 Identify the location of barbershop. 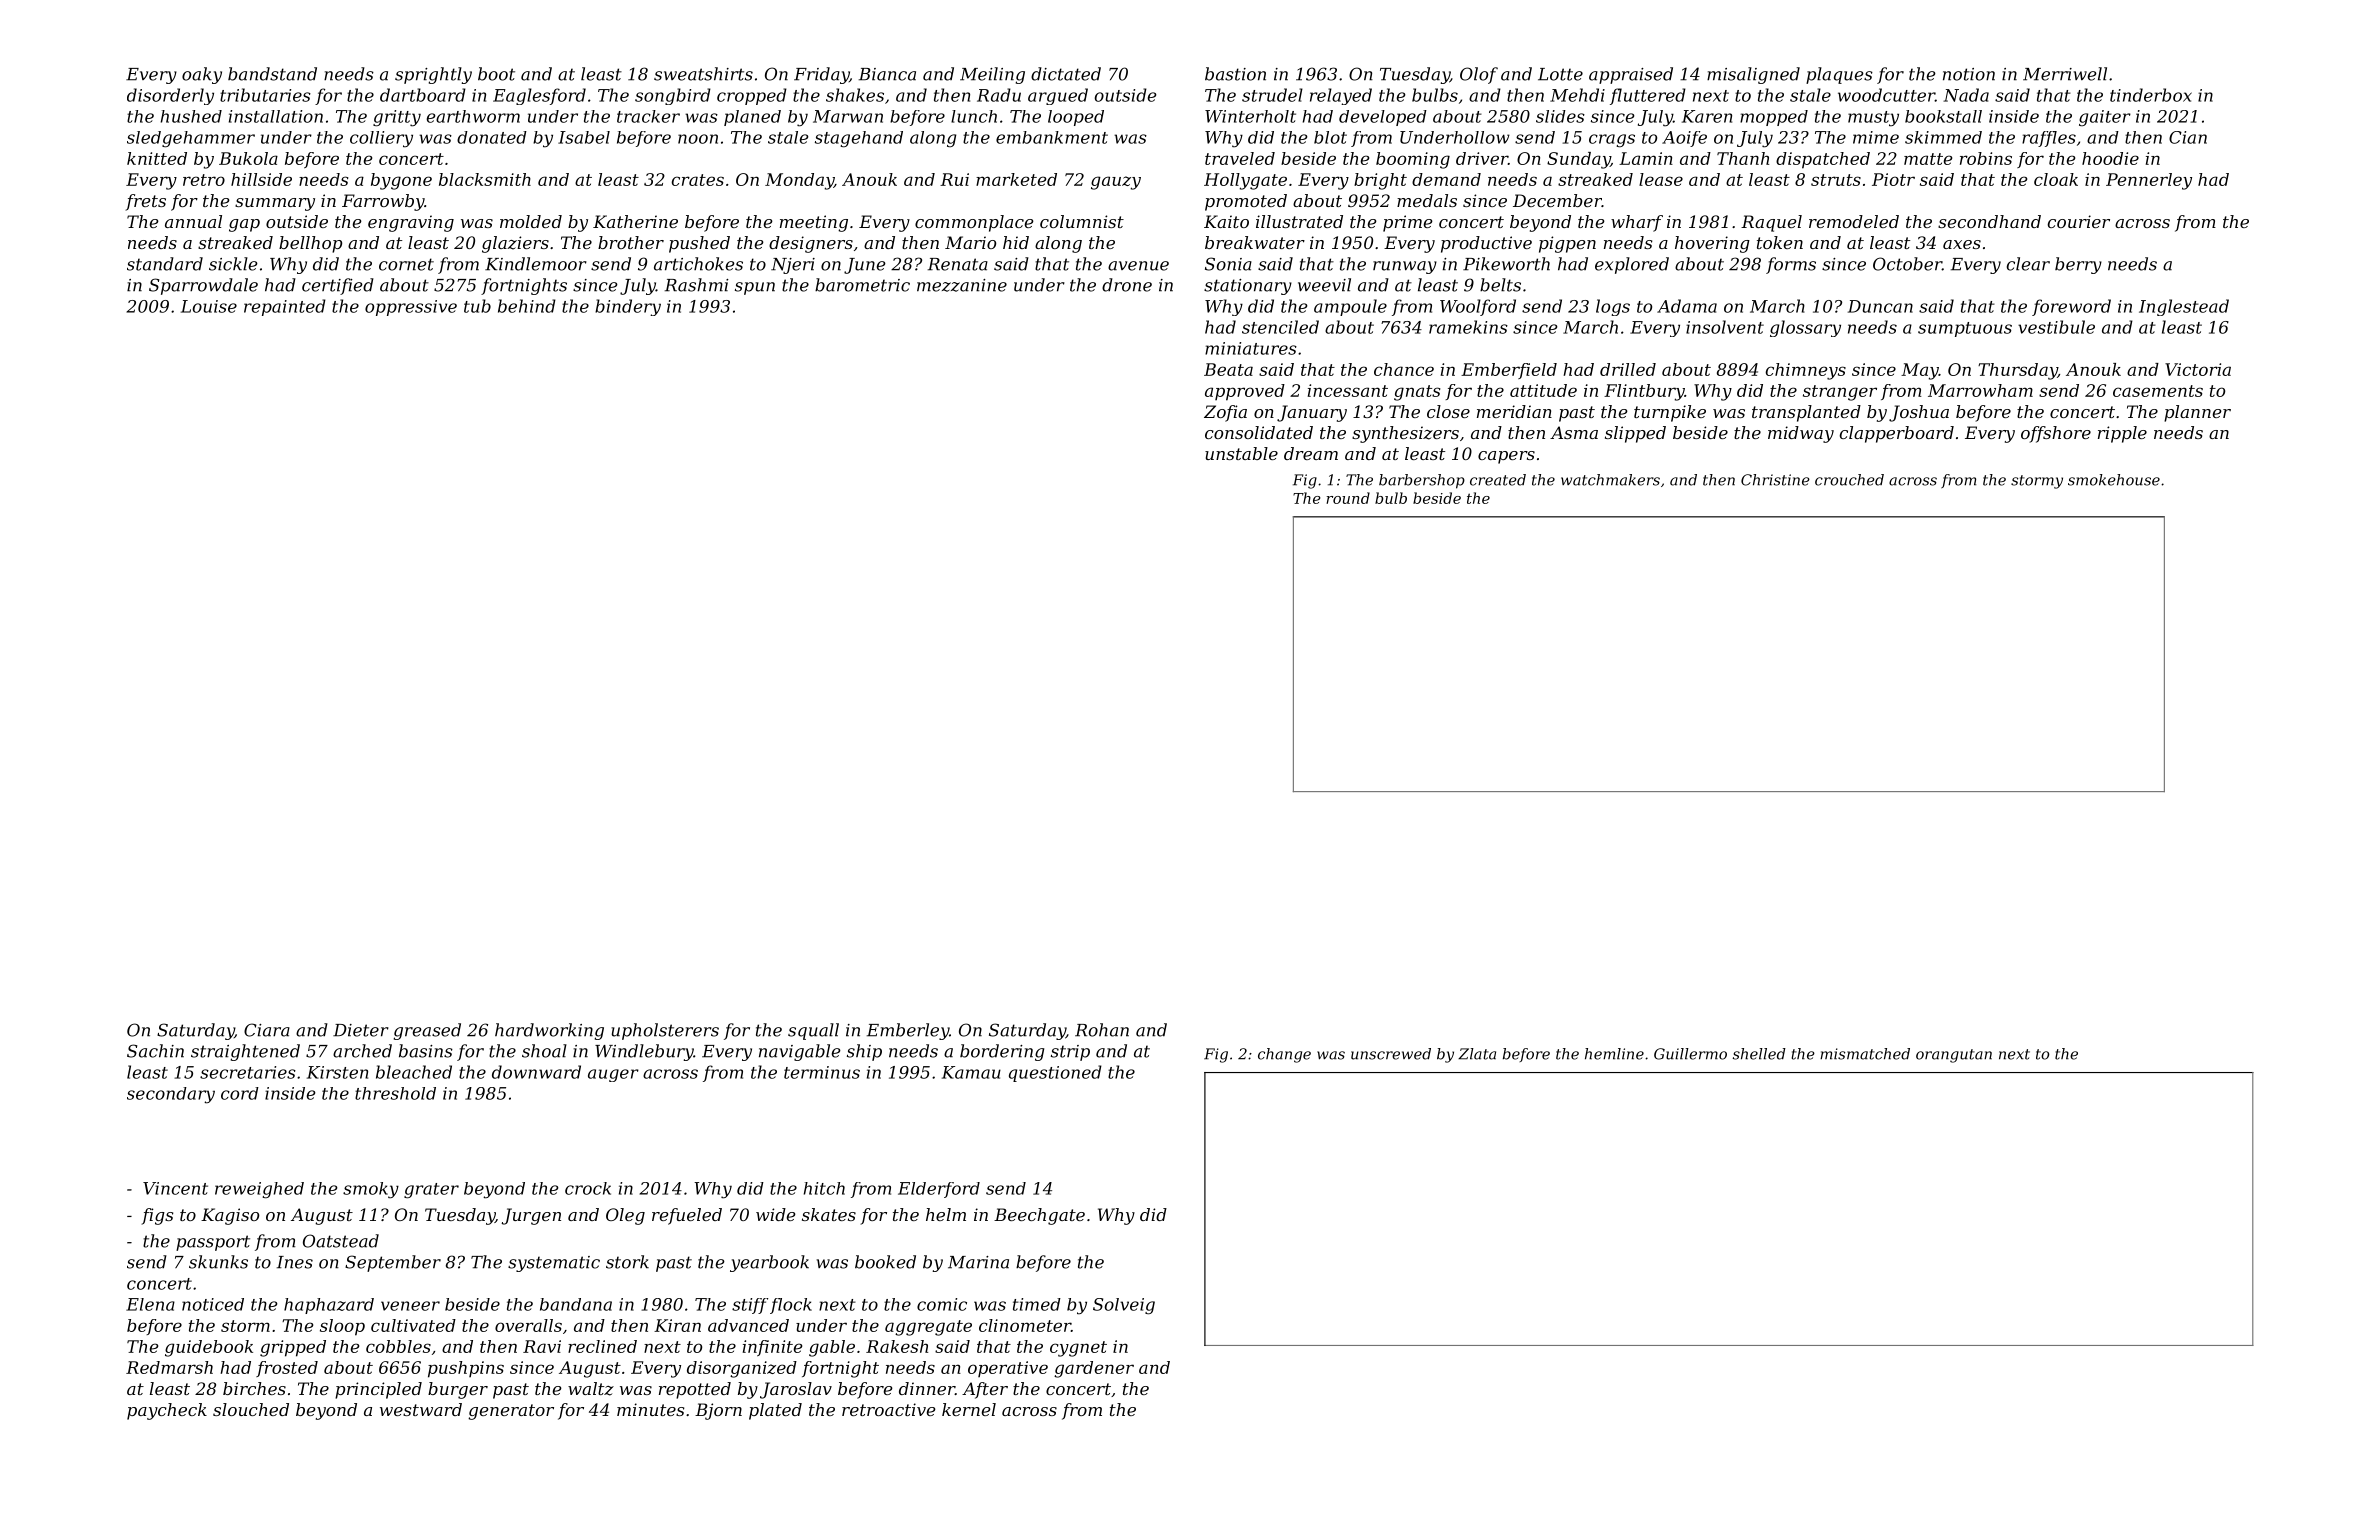
(1422, 481).
